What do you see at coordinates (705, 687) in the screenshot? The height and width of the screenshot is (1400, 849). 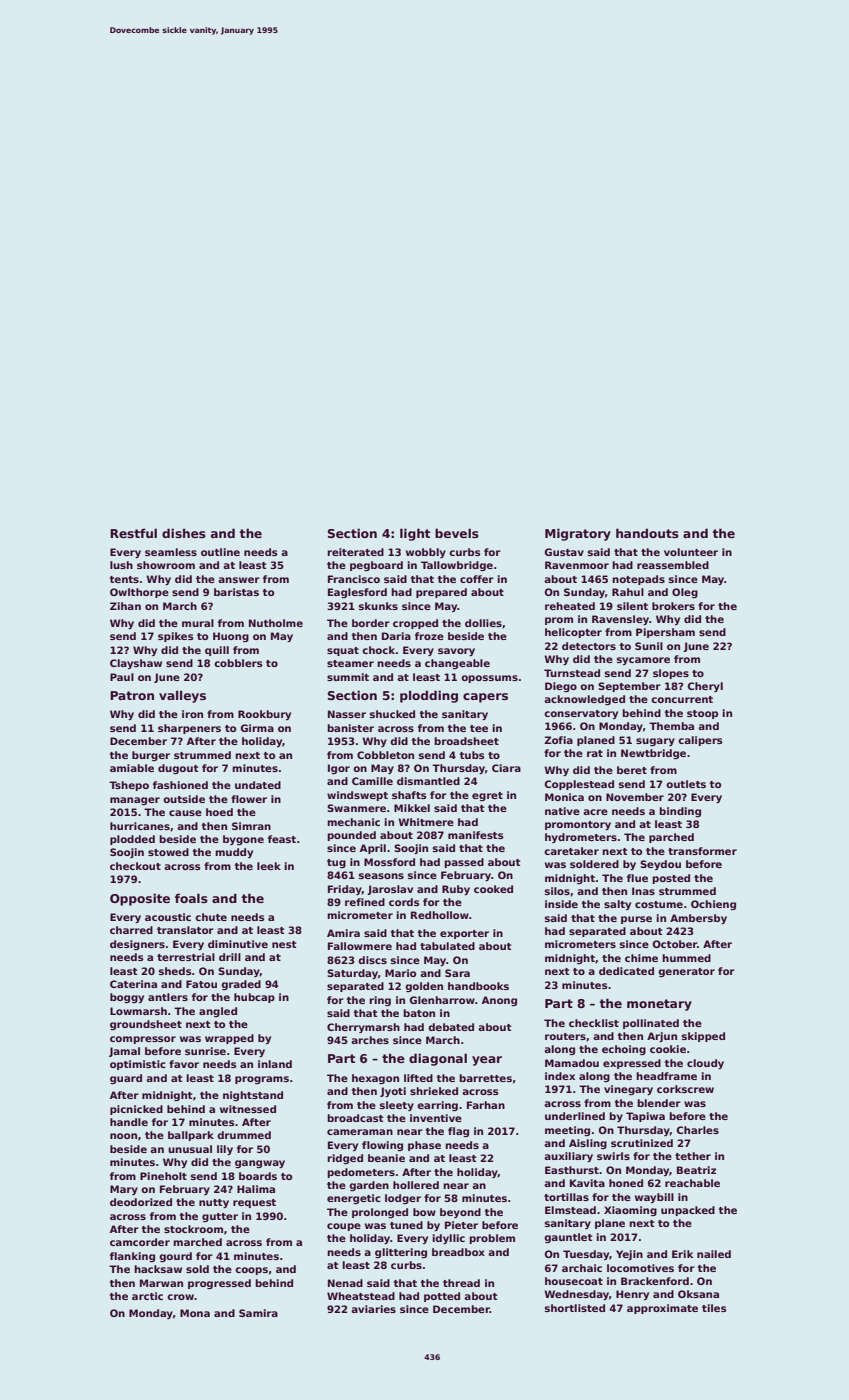 I see `Cheryl` at bounding box center [705, 687].
